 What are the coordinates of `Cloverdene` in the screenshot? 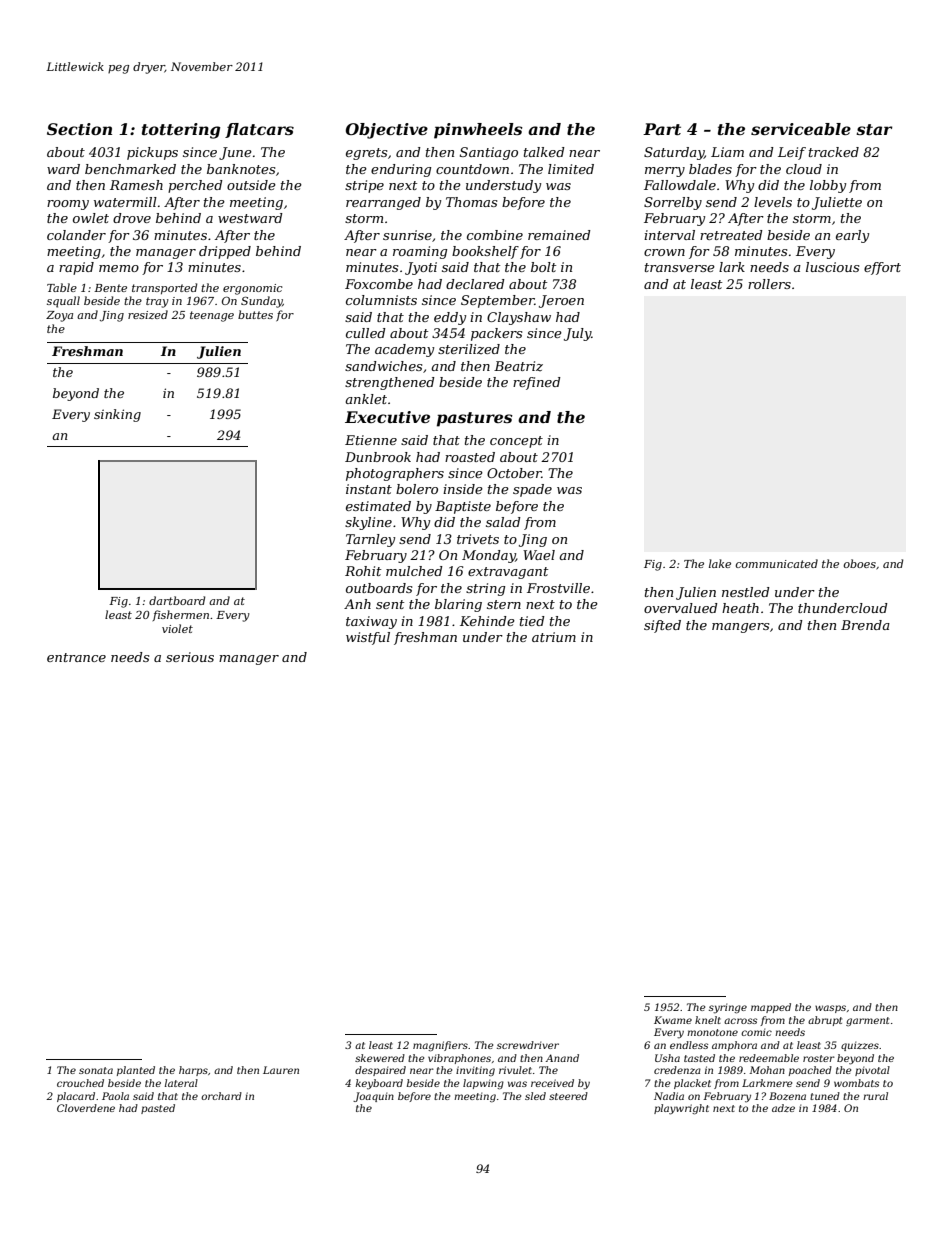 It's located at (86, 1108).
